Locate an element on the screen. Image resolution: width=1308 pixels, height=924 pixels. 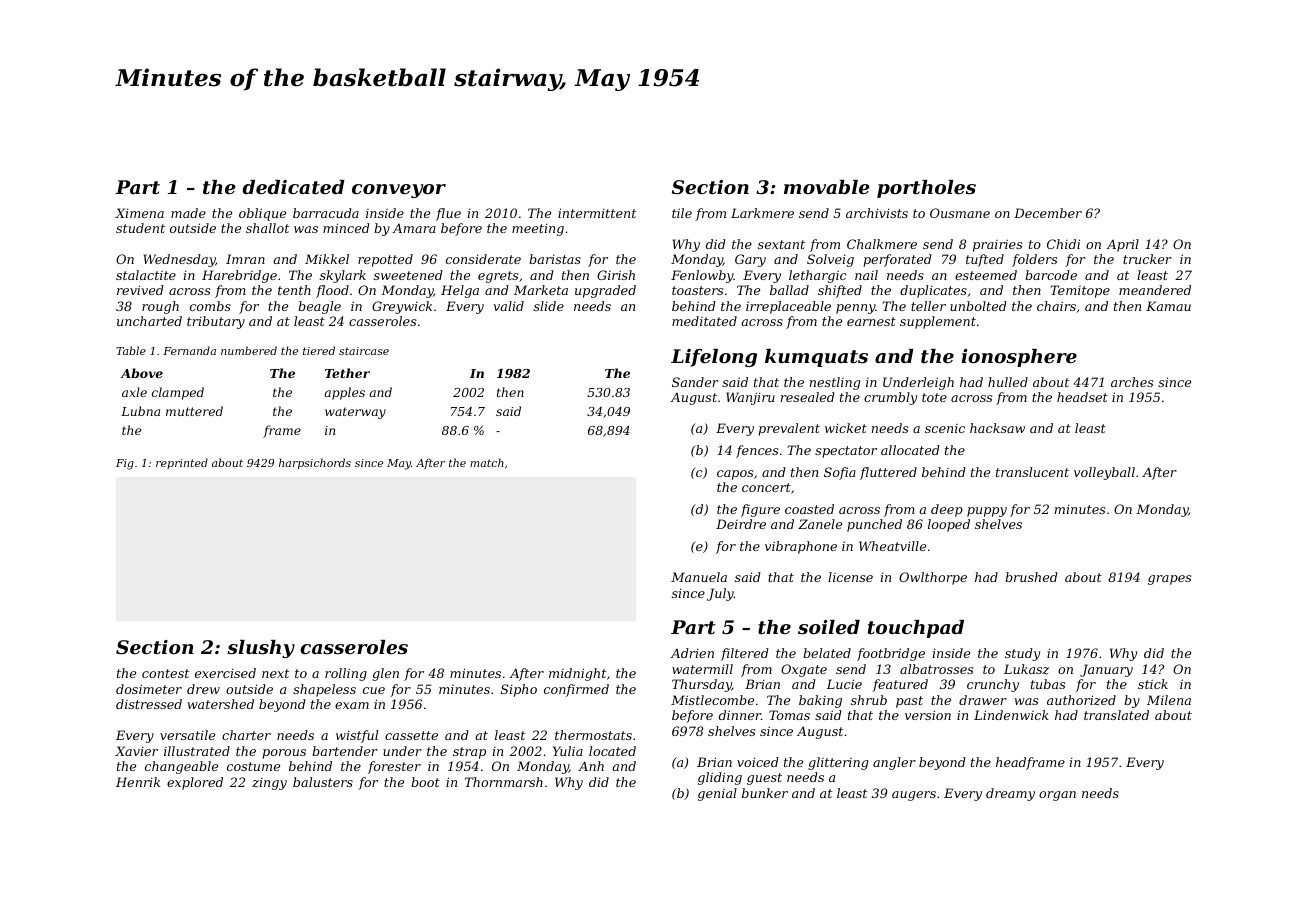
translucent is located at coordinates (1032, 472).
